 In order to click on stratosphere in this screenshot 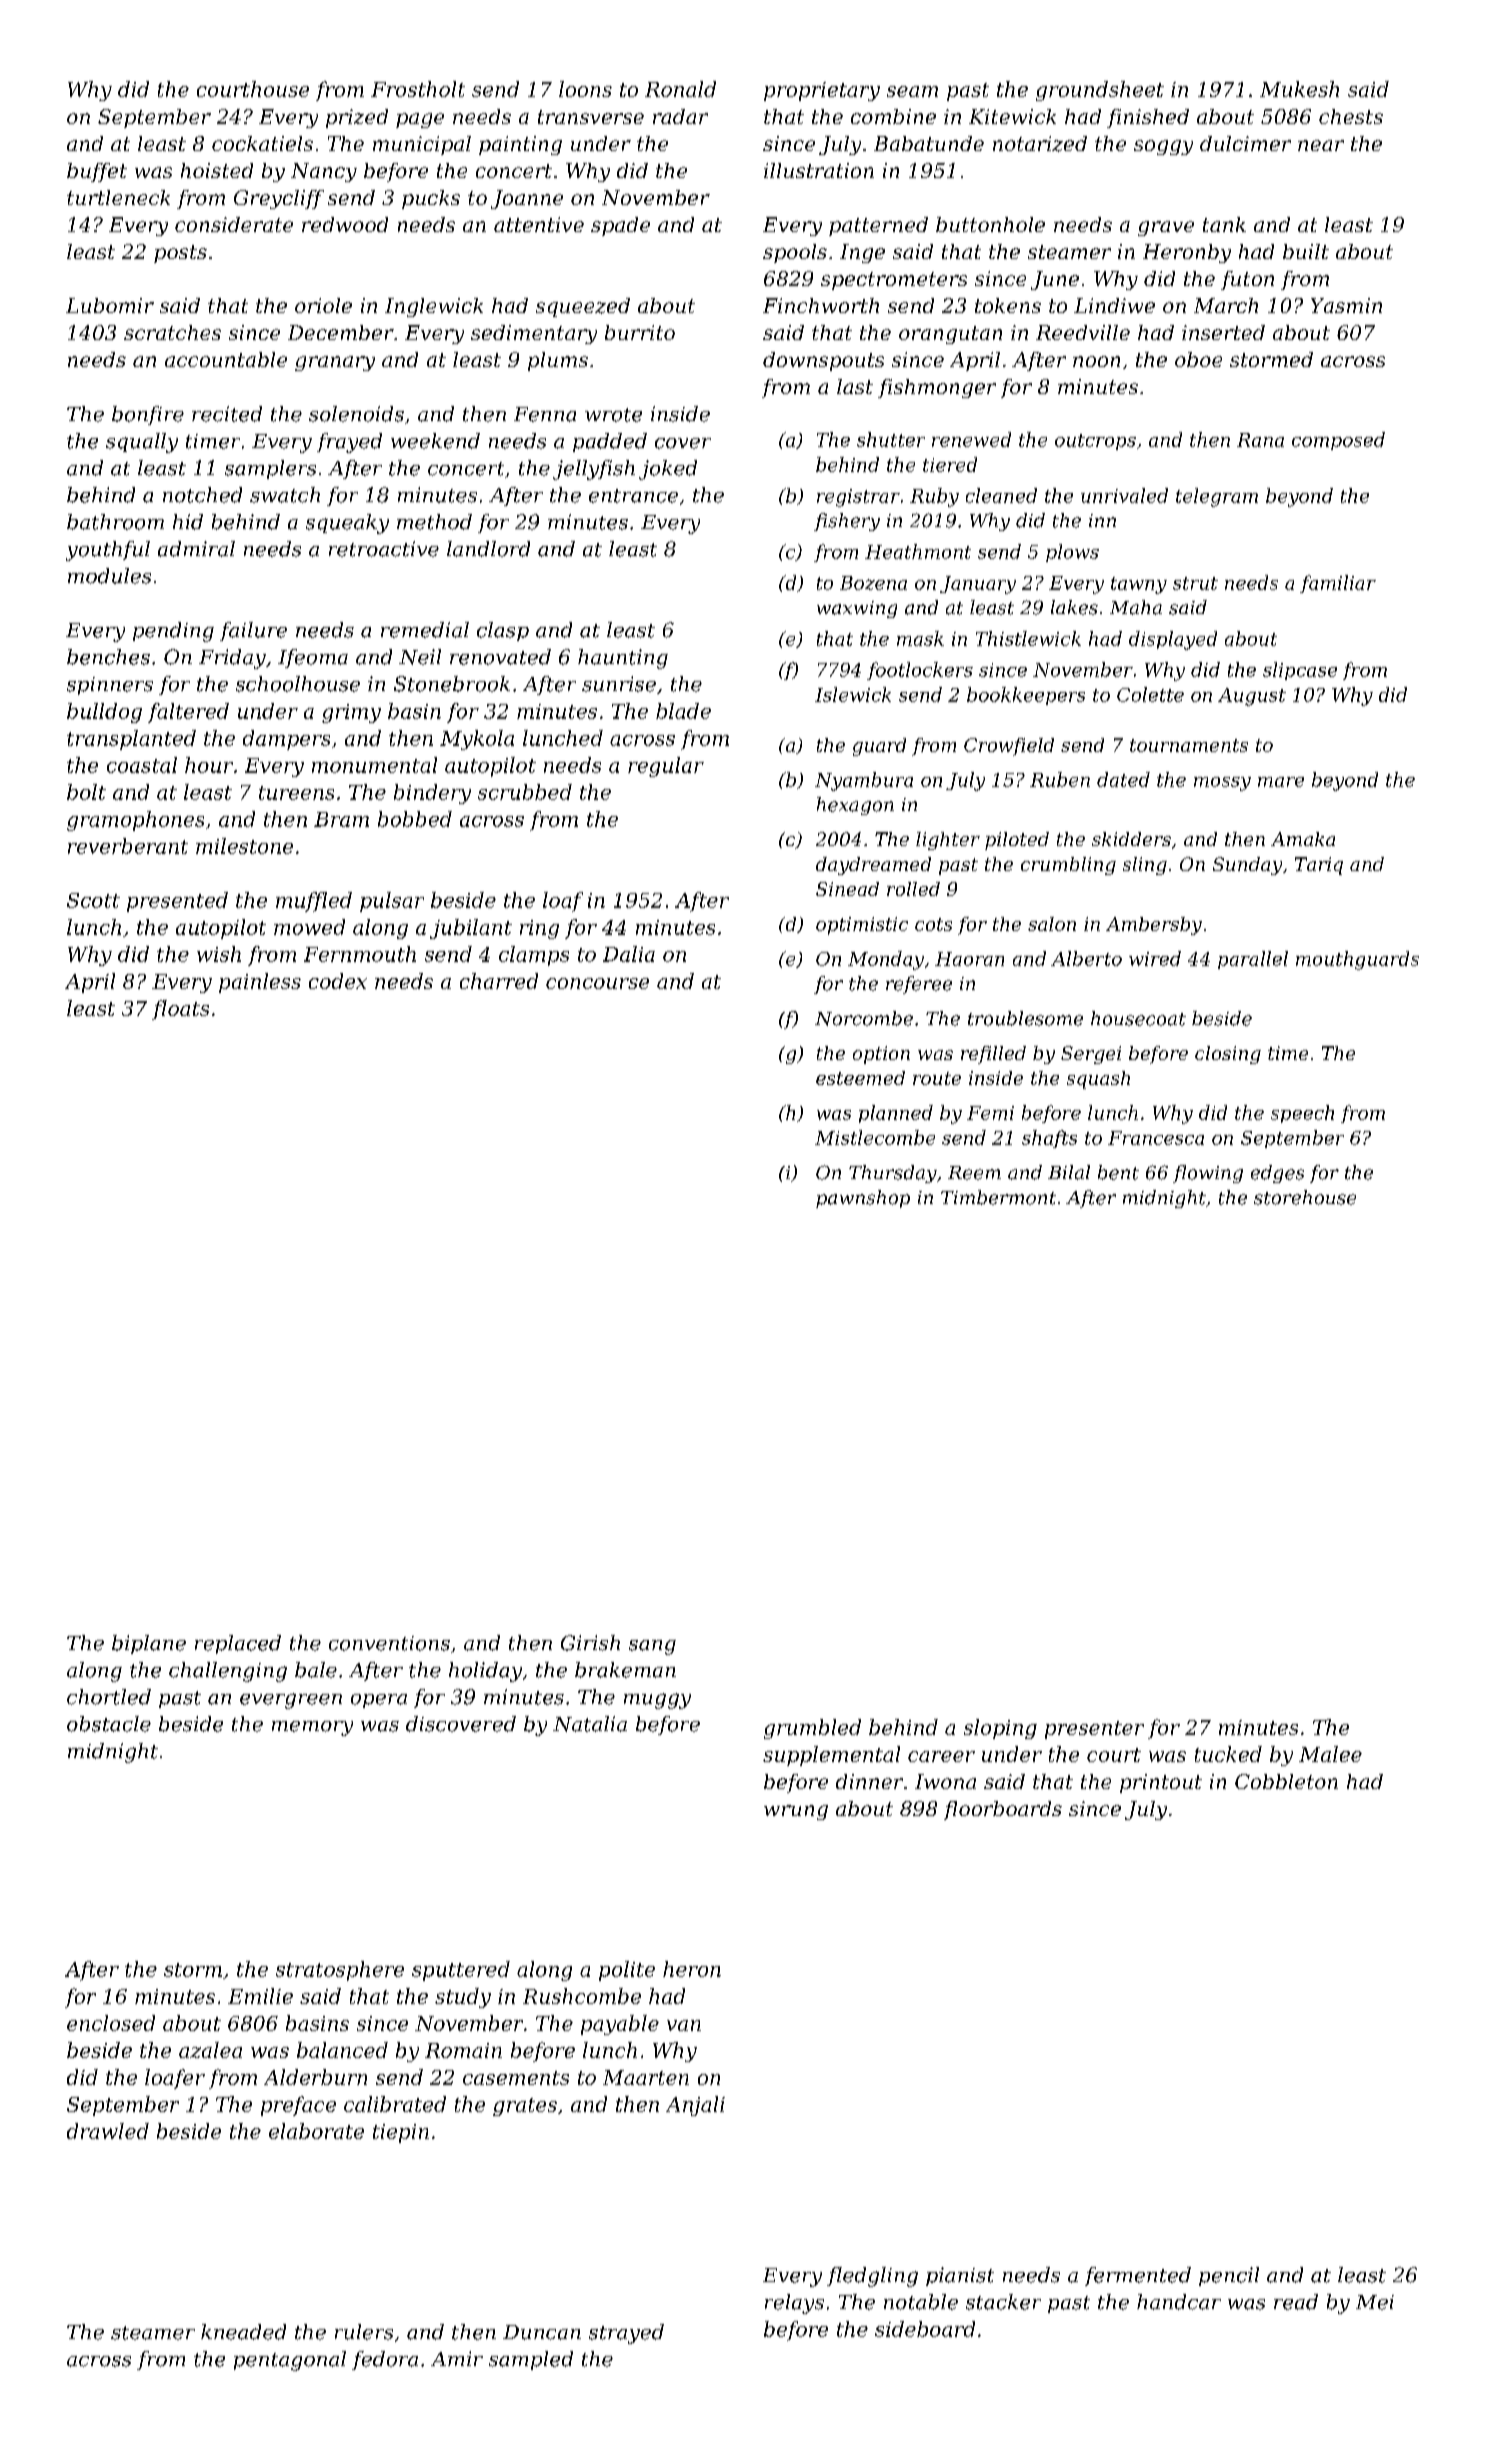, I will do `click(340, 1971)`.
